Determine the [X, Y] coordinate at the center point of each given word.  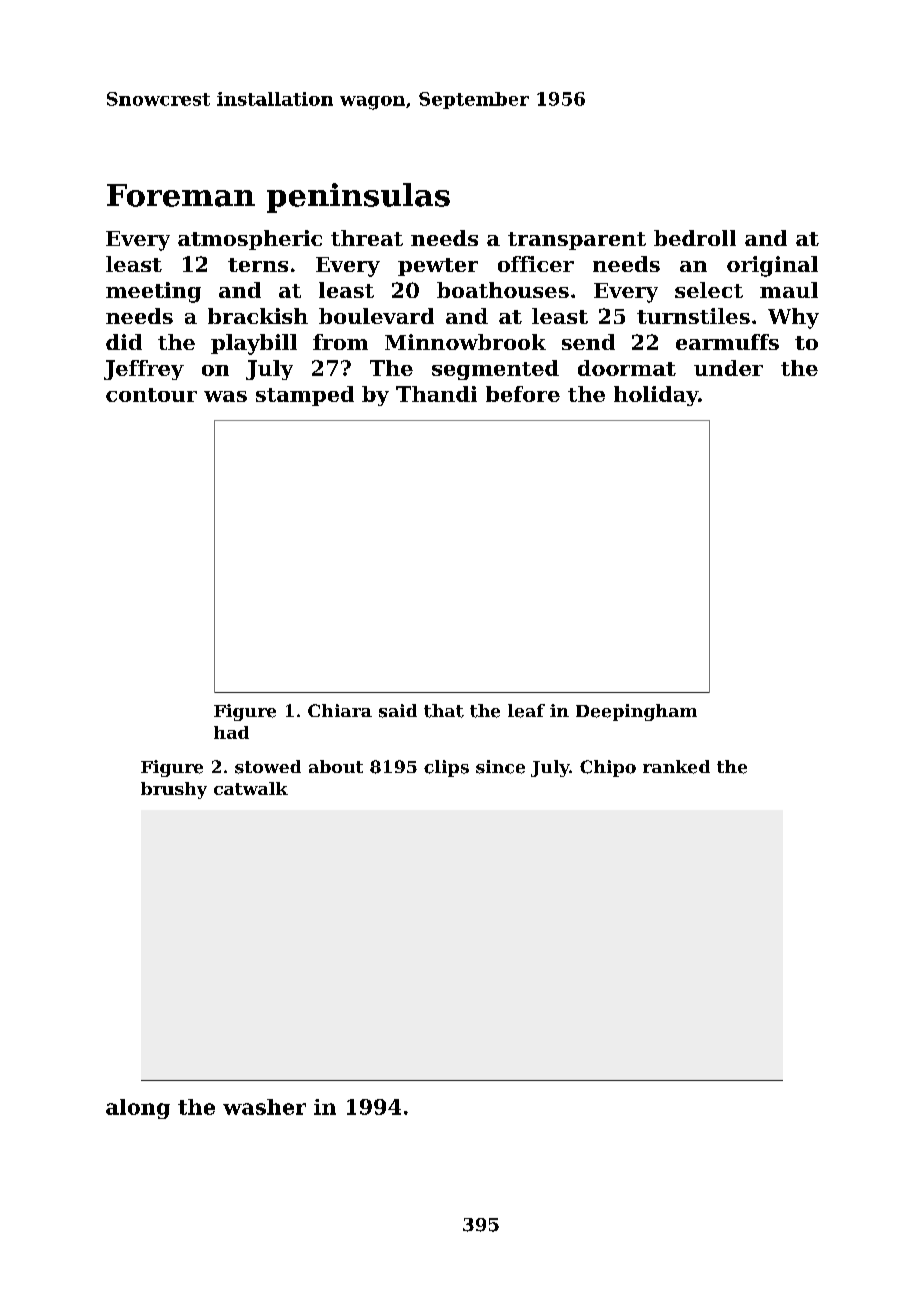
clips [446, 768]
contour [151, 395]
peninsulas [358, 198]
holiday [656, 396]
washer [264, 1107]
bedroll [695, 238]
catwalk [251, 788]
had [231, 732]
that [444, 711]
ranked [676, 767]
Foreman [181, 195]
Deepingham [636, 712]
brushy [174, 790]
